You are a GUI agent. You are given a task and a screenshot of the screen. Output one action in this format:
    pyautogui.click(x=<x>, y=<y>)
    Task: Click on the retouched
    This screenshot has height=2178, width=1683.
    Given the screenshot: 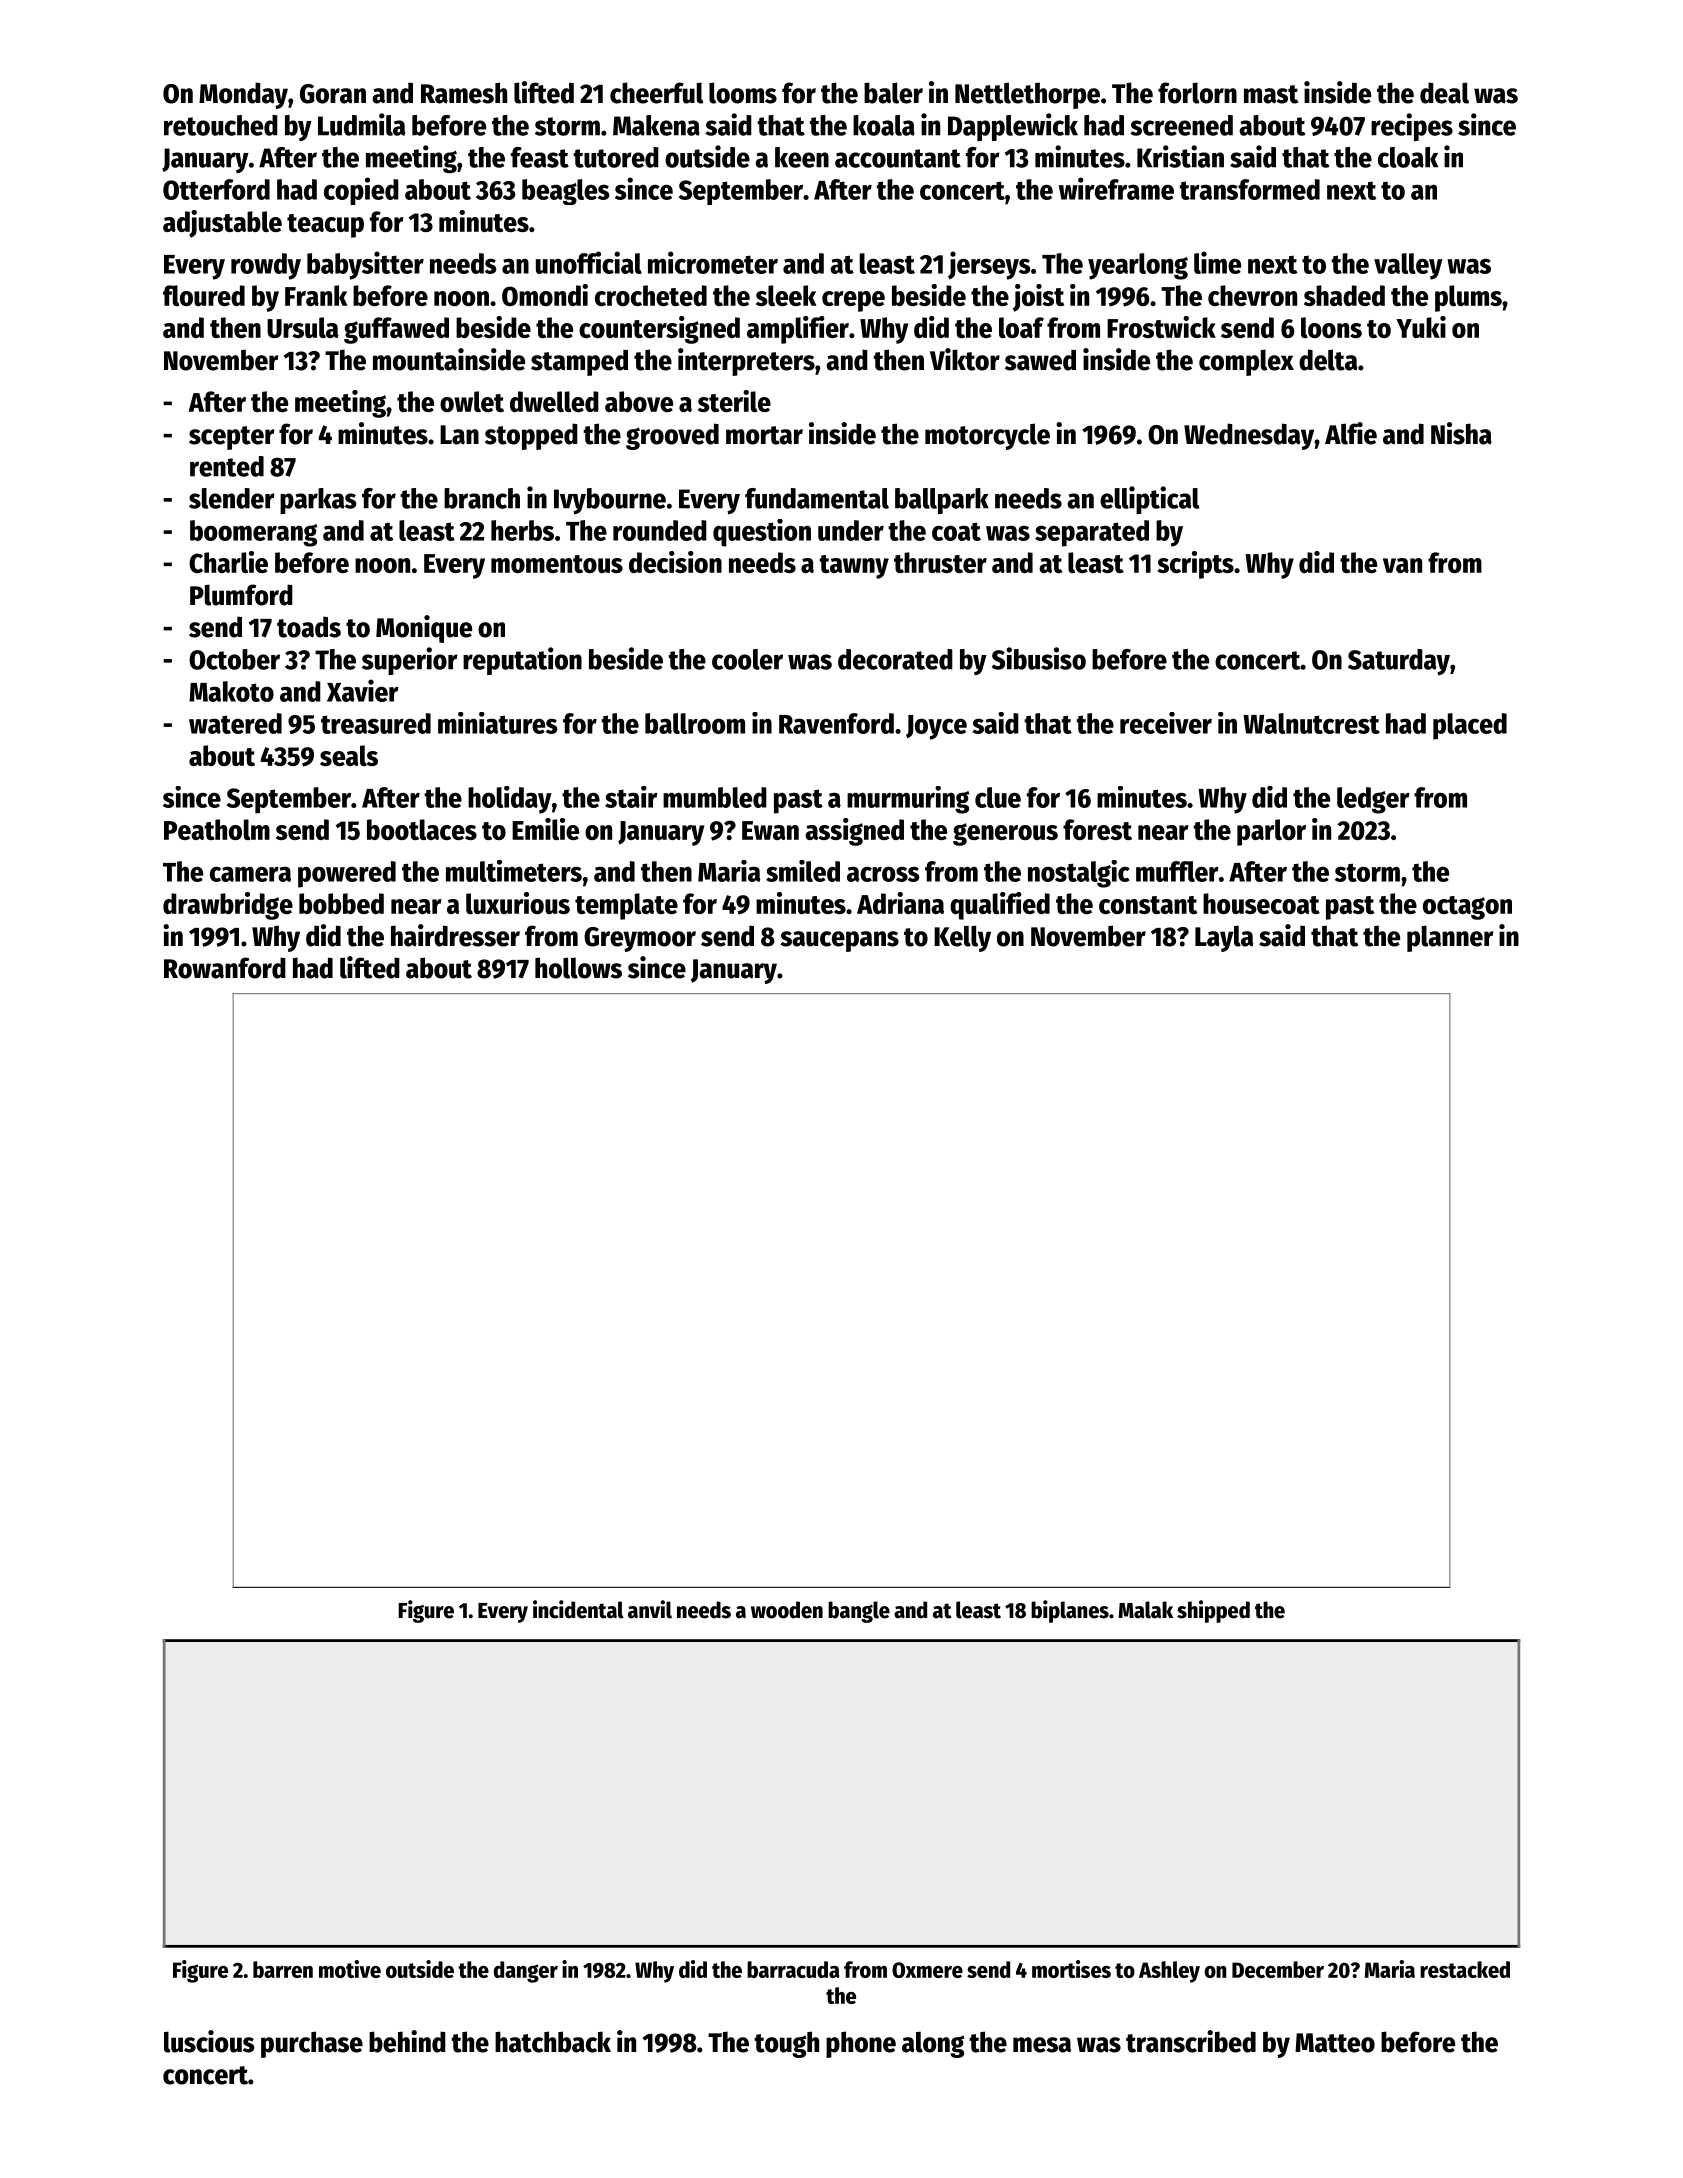 What is the action you would take?
    pyautogui.click(x=221, y=125)
